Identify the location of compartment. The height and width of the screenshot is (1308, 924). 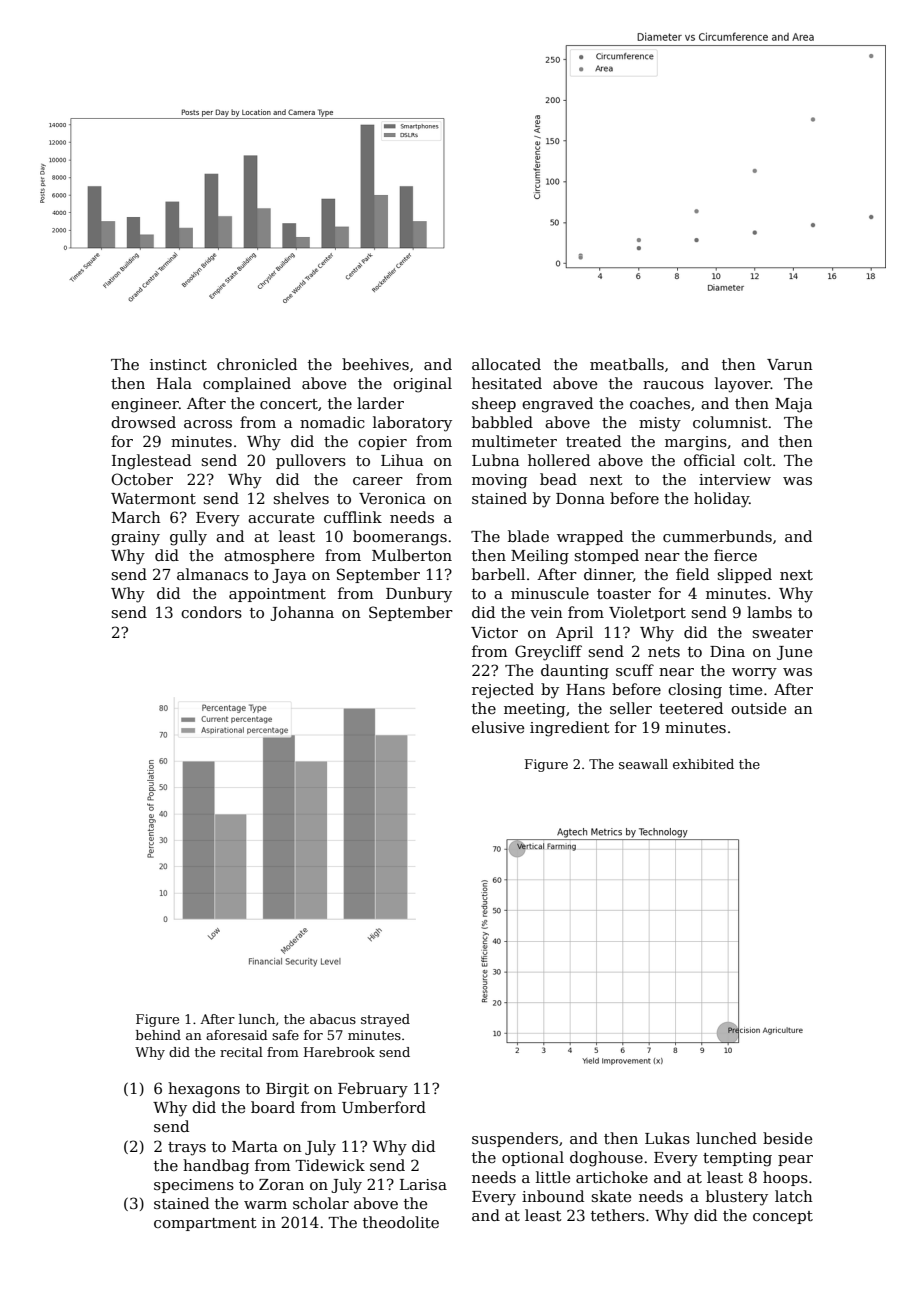
(205, 1224).
